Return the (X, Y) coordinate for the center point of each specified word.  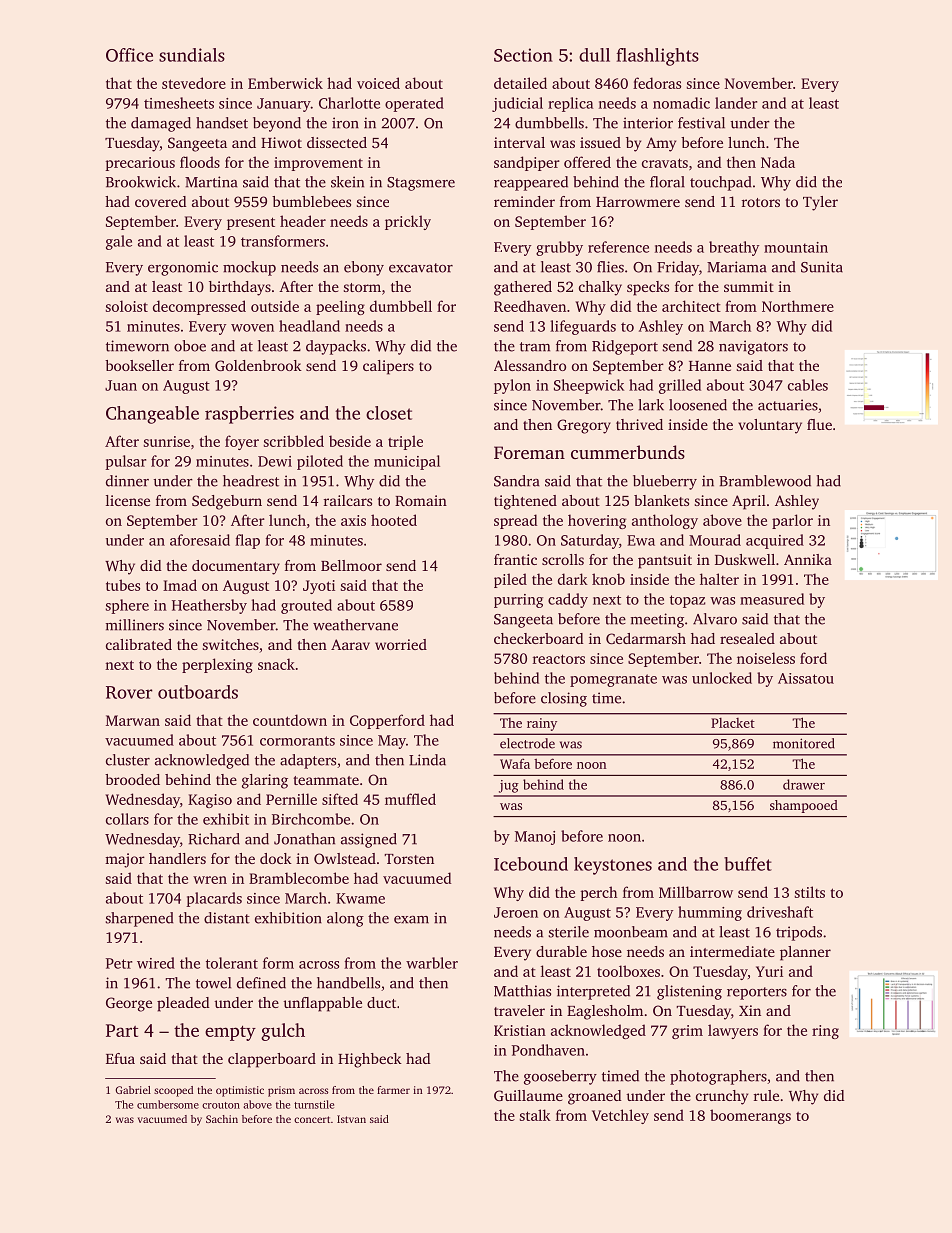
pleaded (183, 1004)
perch (599, 893)
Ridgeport (625, 347)
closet (389, 413)
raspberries (249, 415)
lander (736, 103)
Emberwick (285, 83)
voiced (378, 83)
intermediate (732, 951)
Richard (214, 839)
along (345, 919)
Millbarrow (696, 892)
